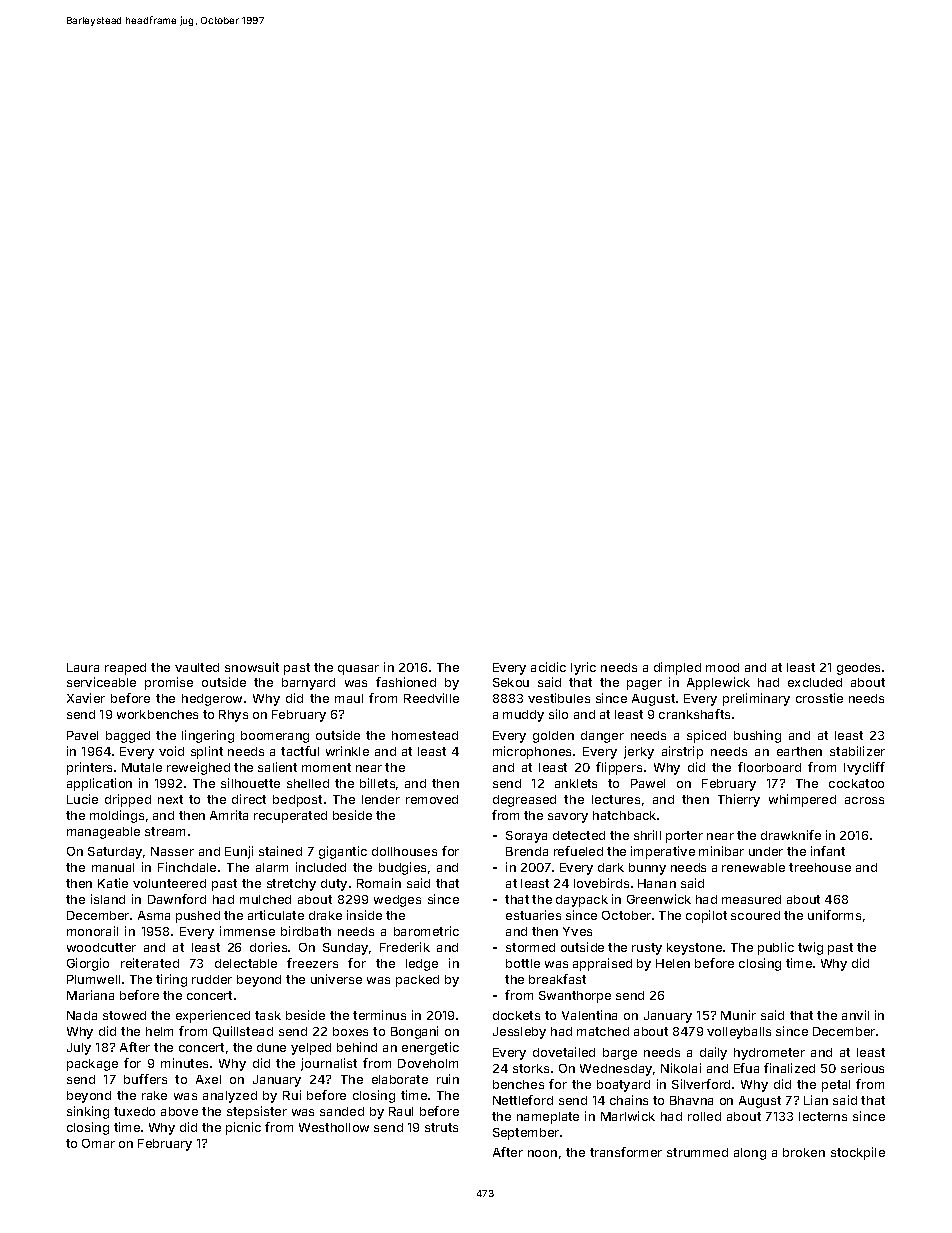 The width and height of the image is (952, 1233). What do you see at coordinates (347, 751) in the image?
I see `wrinkle` at bounding box center [347, 751].
